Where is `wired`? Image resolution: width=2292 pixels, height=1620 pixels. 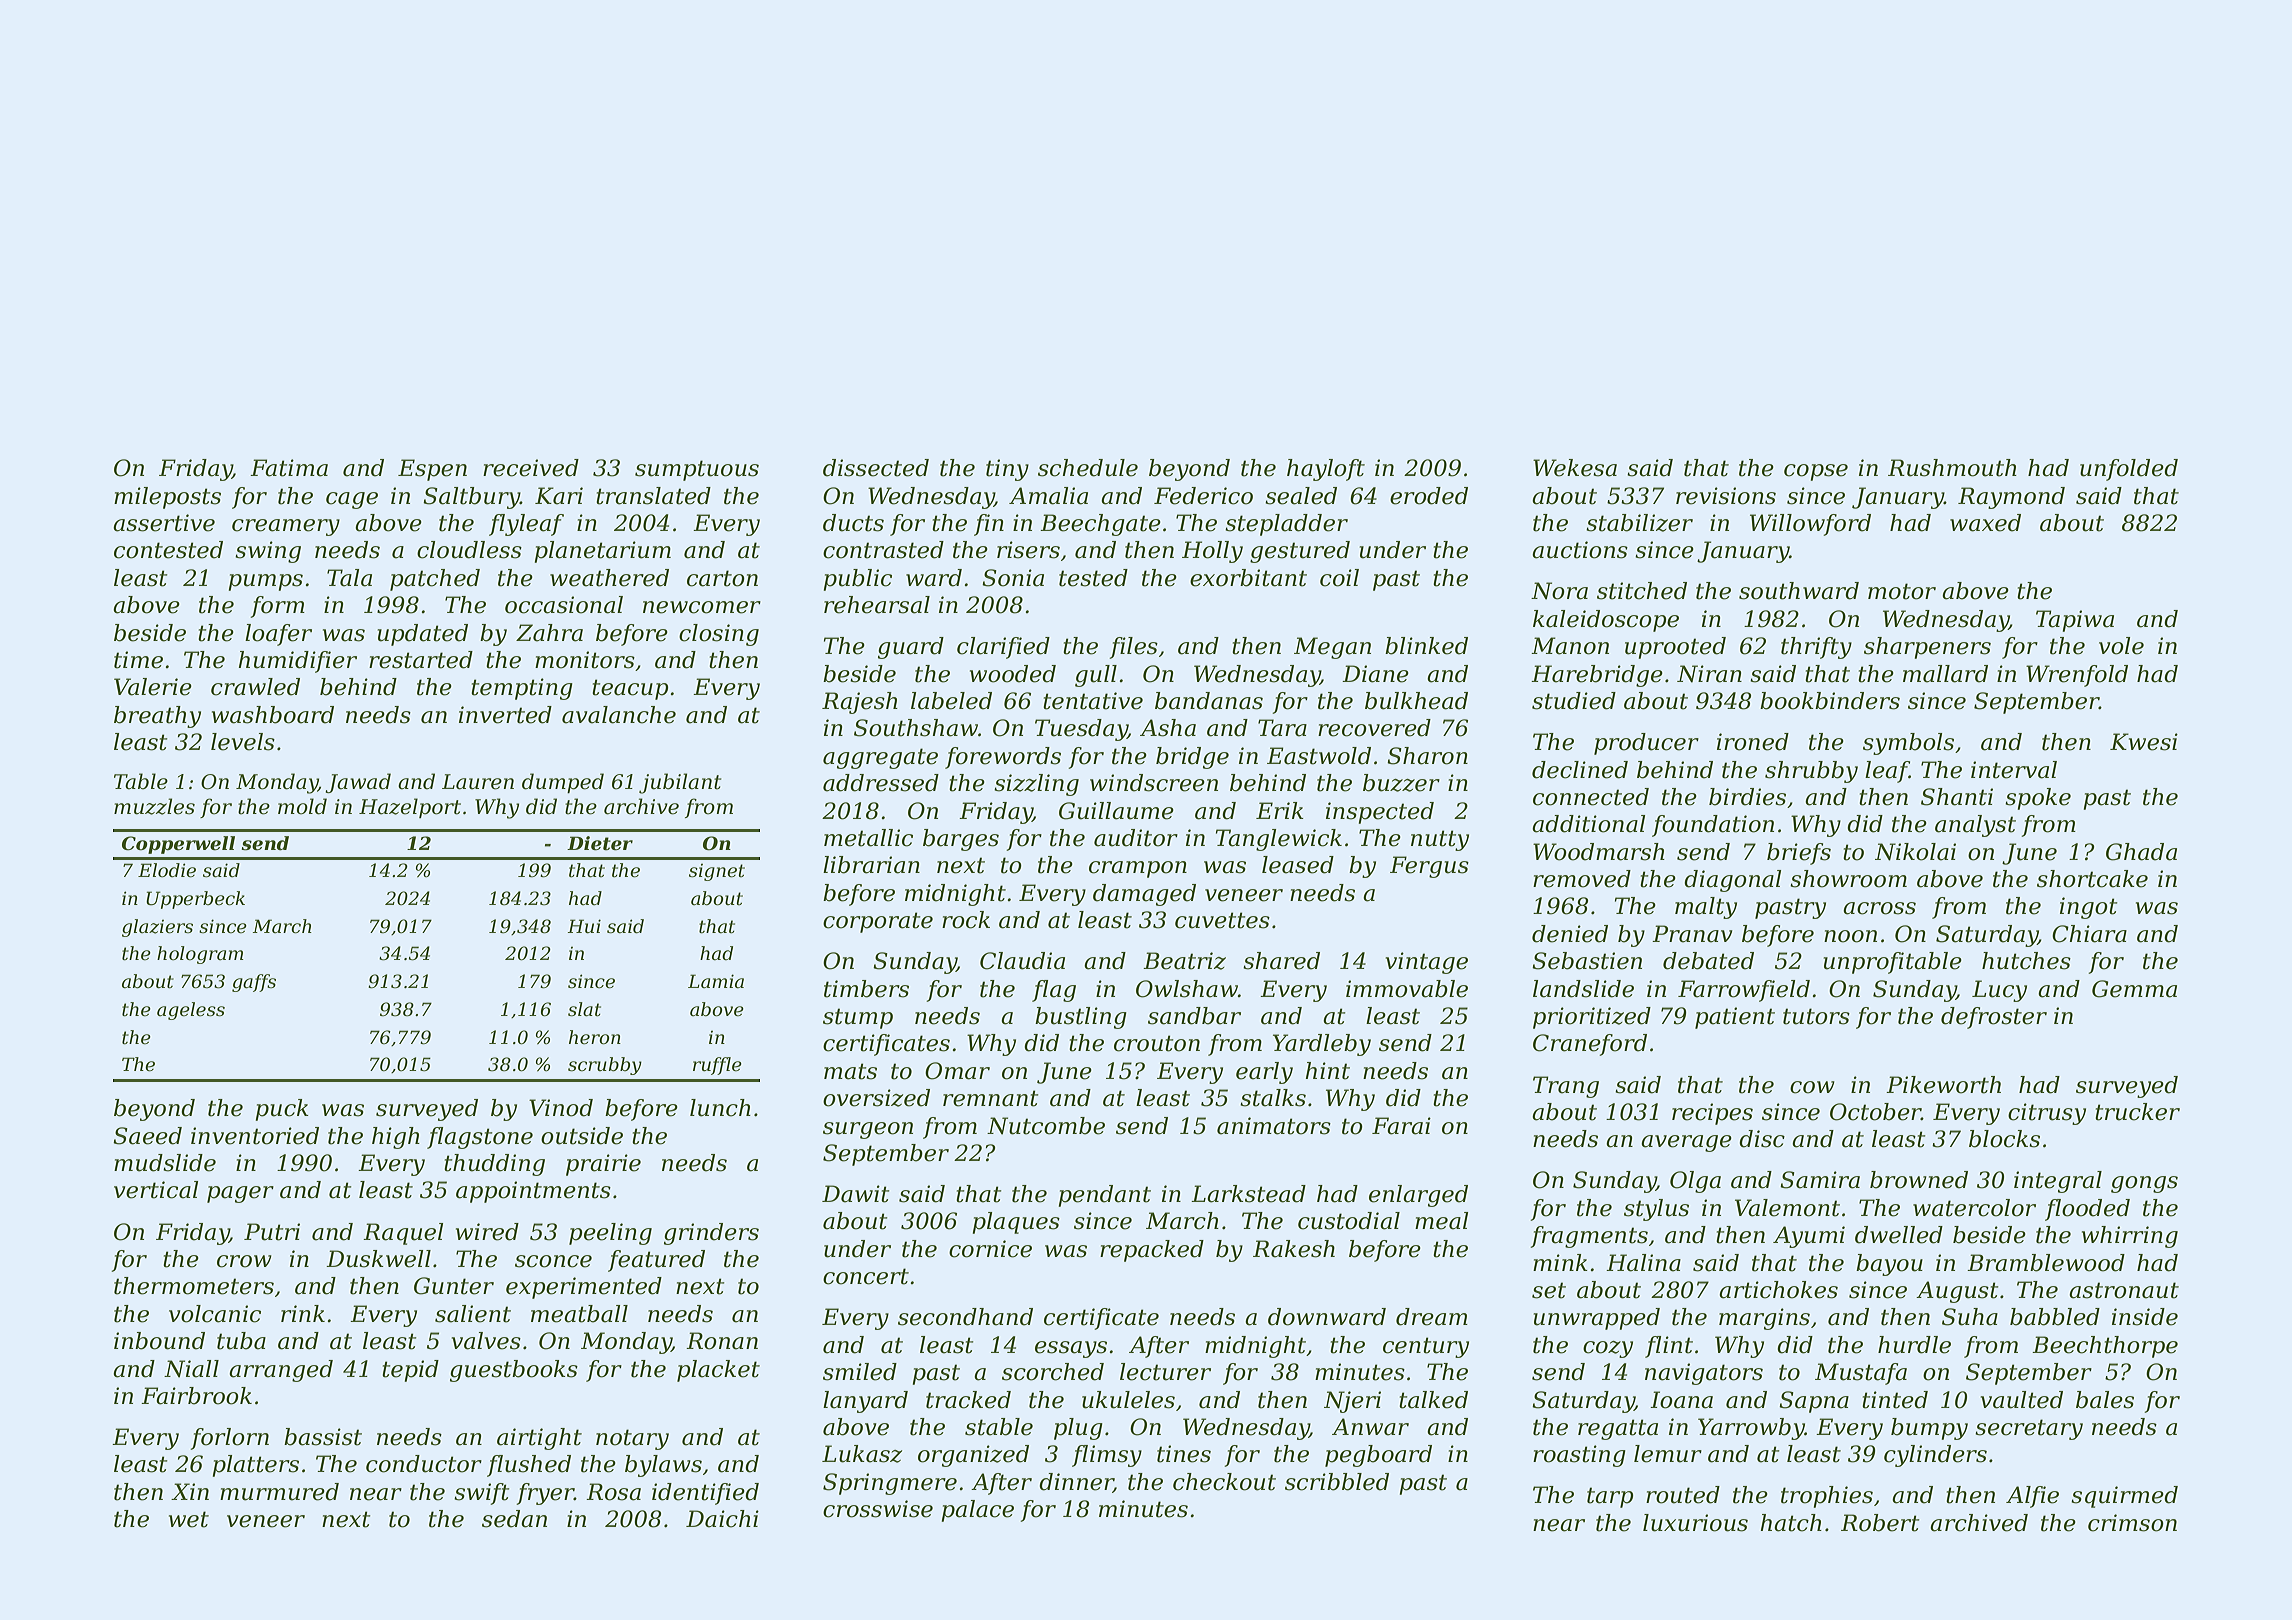 wired is located at coordinates (487, 1232).
